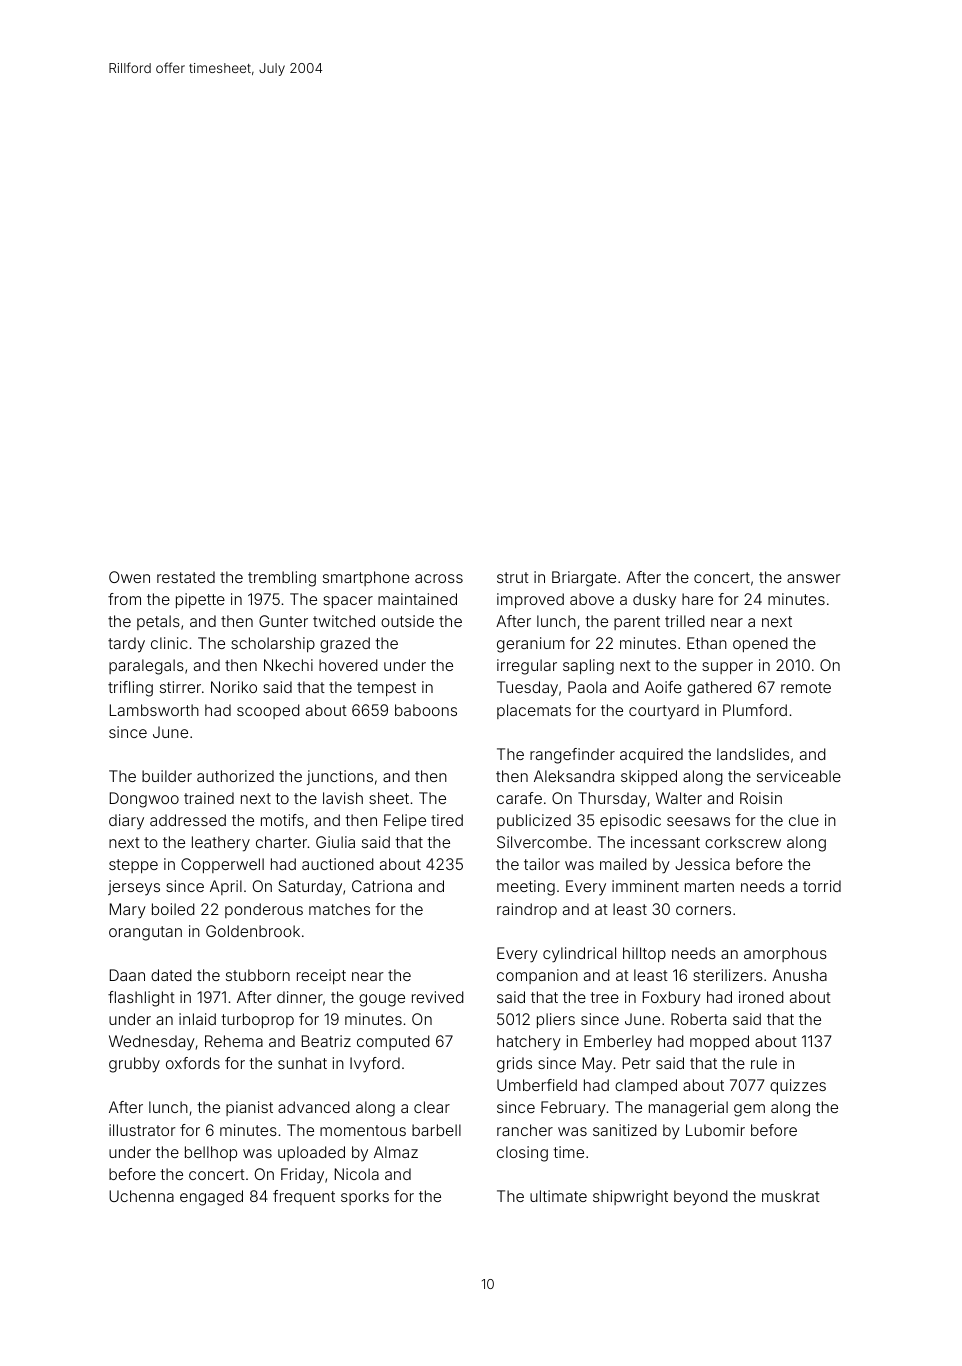 This screenshot has width=962, height=1366. Describe the element at coordinates (791, 1196) in the screenshot. I see `muskrat` at that location.
